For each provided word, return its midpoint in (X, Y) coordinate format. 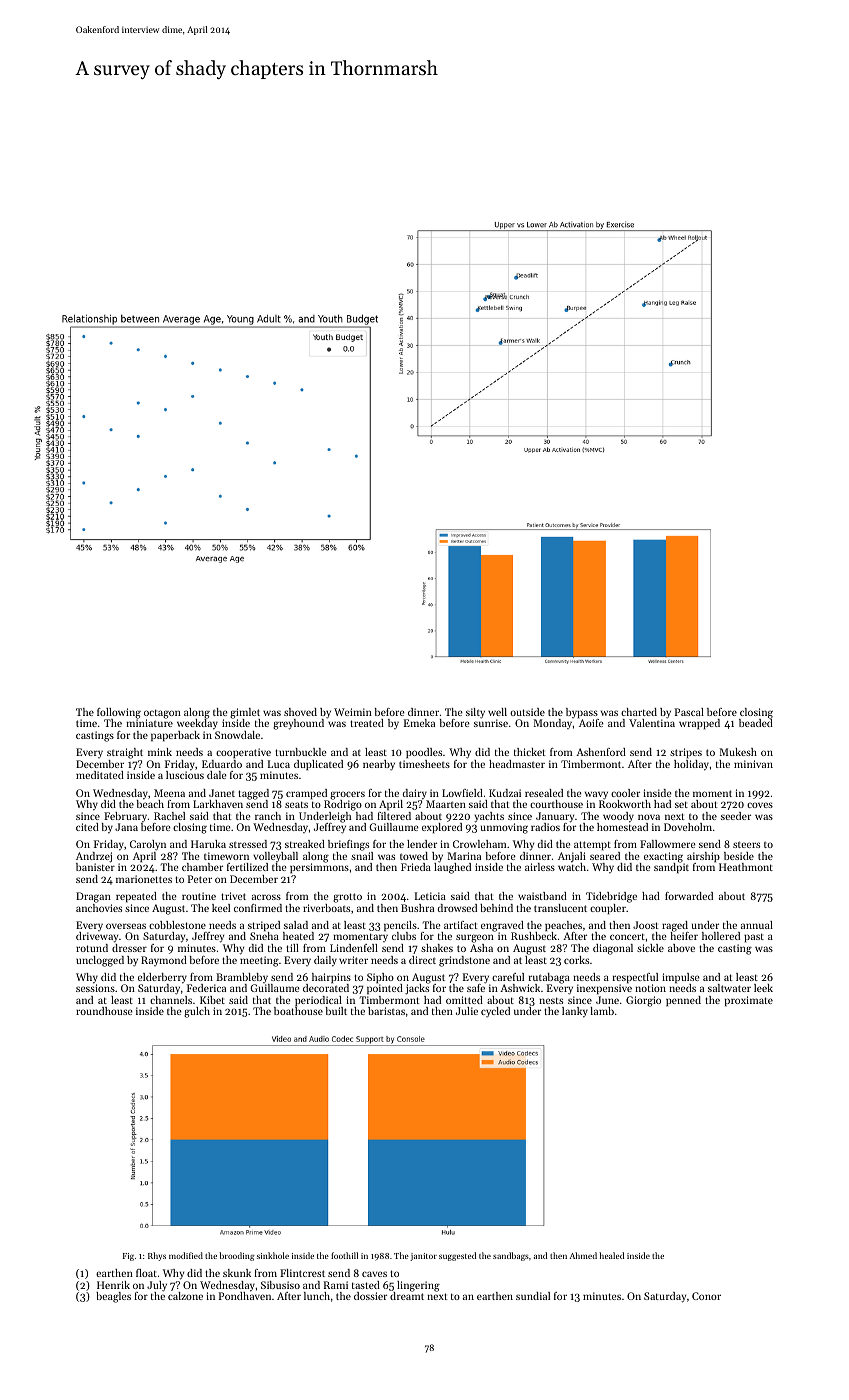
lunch (317, 1296)
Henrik (113, 1285)
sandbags (511, 1256)
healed (611, 1255)
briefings (348, 845)
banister (95, 867)
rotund (92, 948)
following (119, 713)
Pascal (689, 712)
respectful (635, 978)
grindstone (464, 961)
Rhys (157, 1256)
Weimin (353, 712)
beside (739, 856)
